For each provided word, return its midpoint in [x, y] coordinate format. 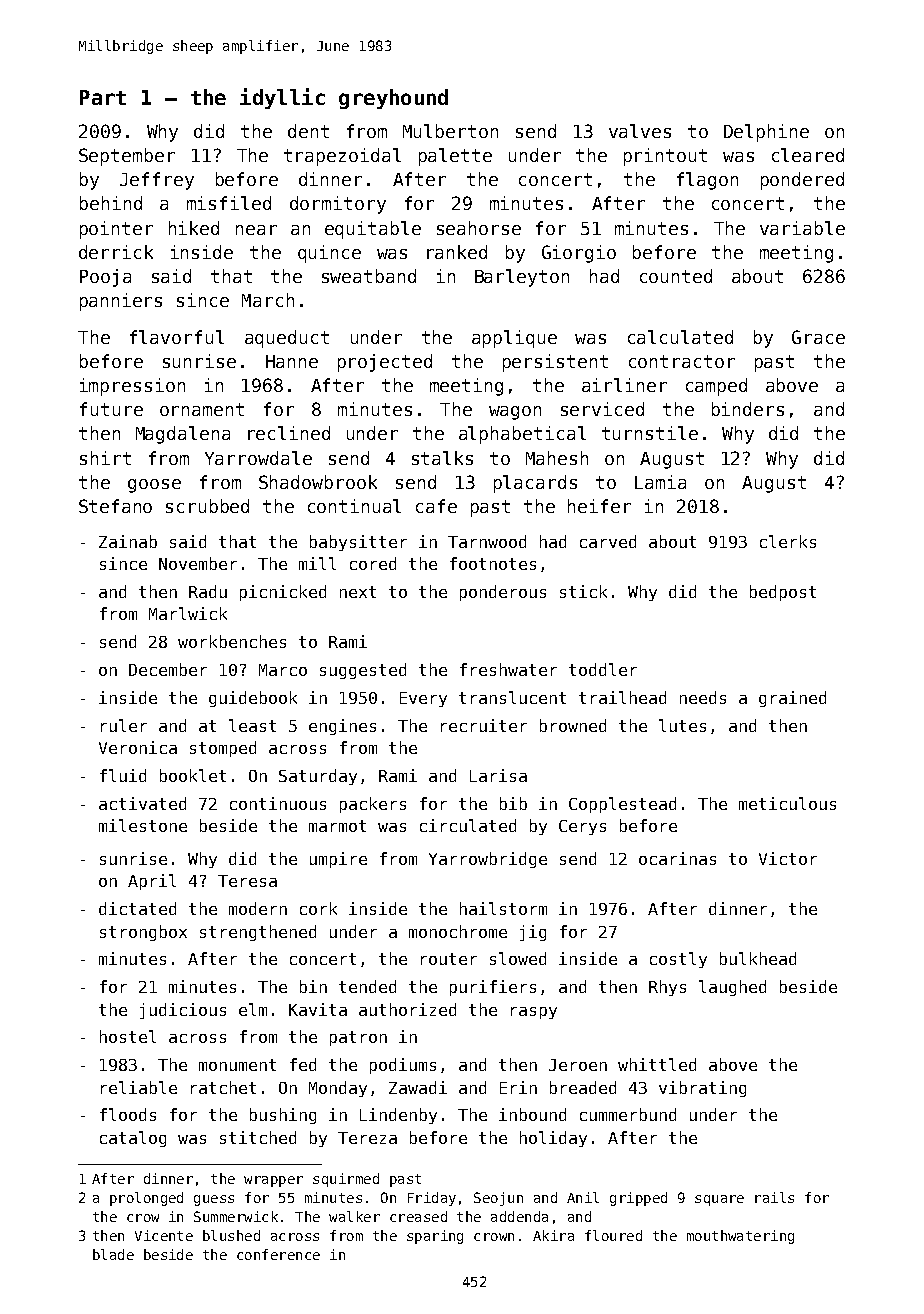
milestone [143, 825]
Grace [818, 337]
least [252, 725]
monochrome [458, 931]
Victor [788, 858]
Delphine [766, 133]
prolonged [146, 1199]
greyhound [393, 99]
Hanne [292, 361]
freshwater [508, 669]
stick [583, 591]
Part [103, 97]
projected [385, 363]
